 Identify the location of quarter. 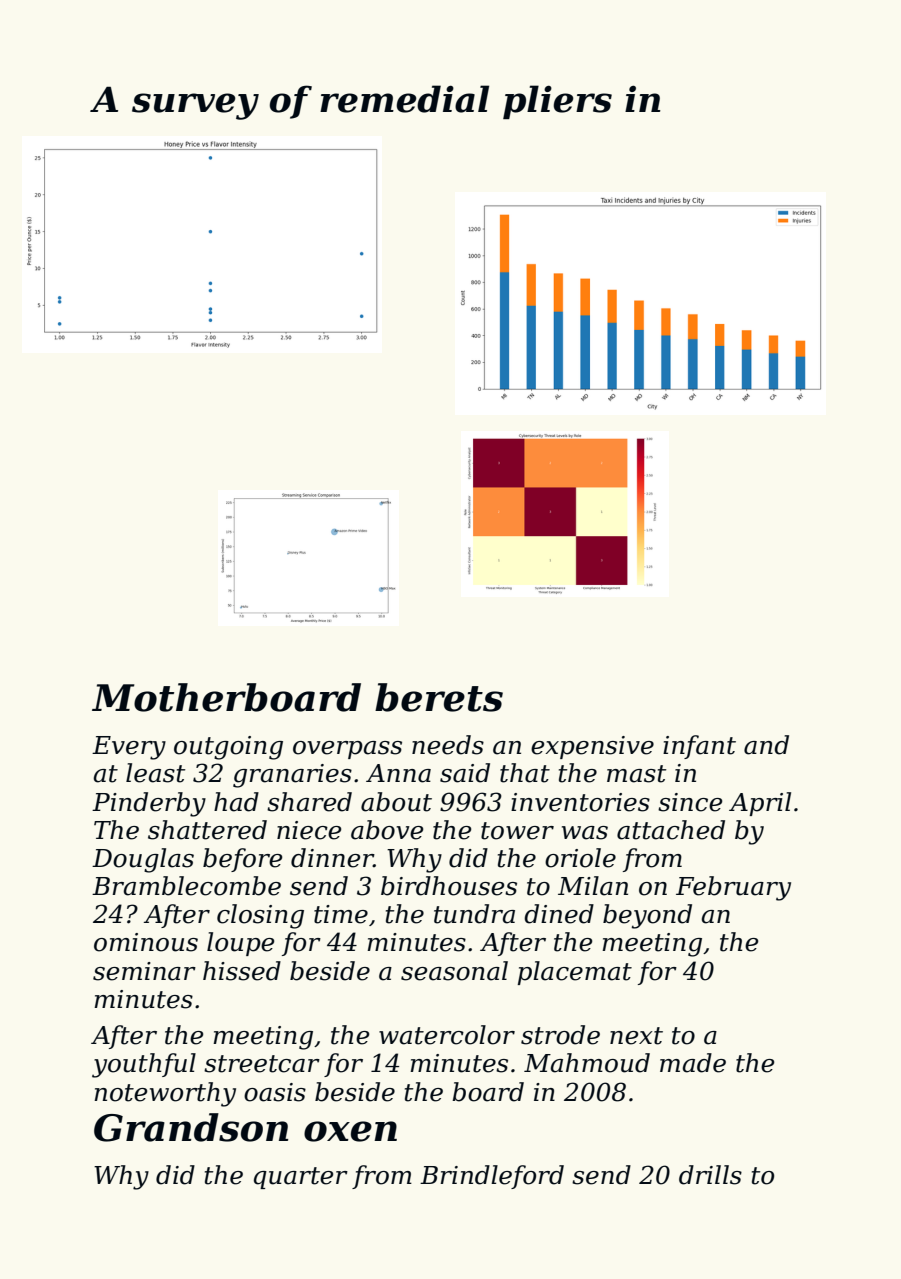
(301, 1178).
